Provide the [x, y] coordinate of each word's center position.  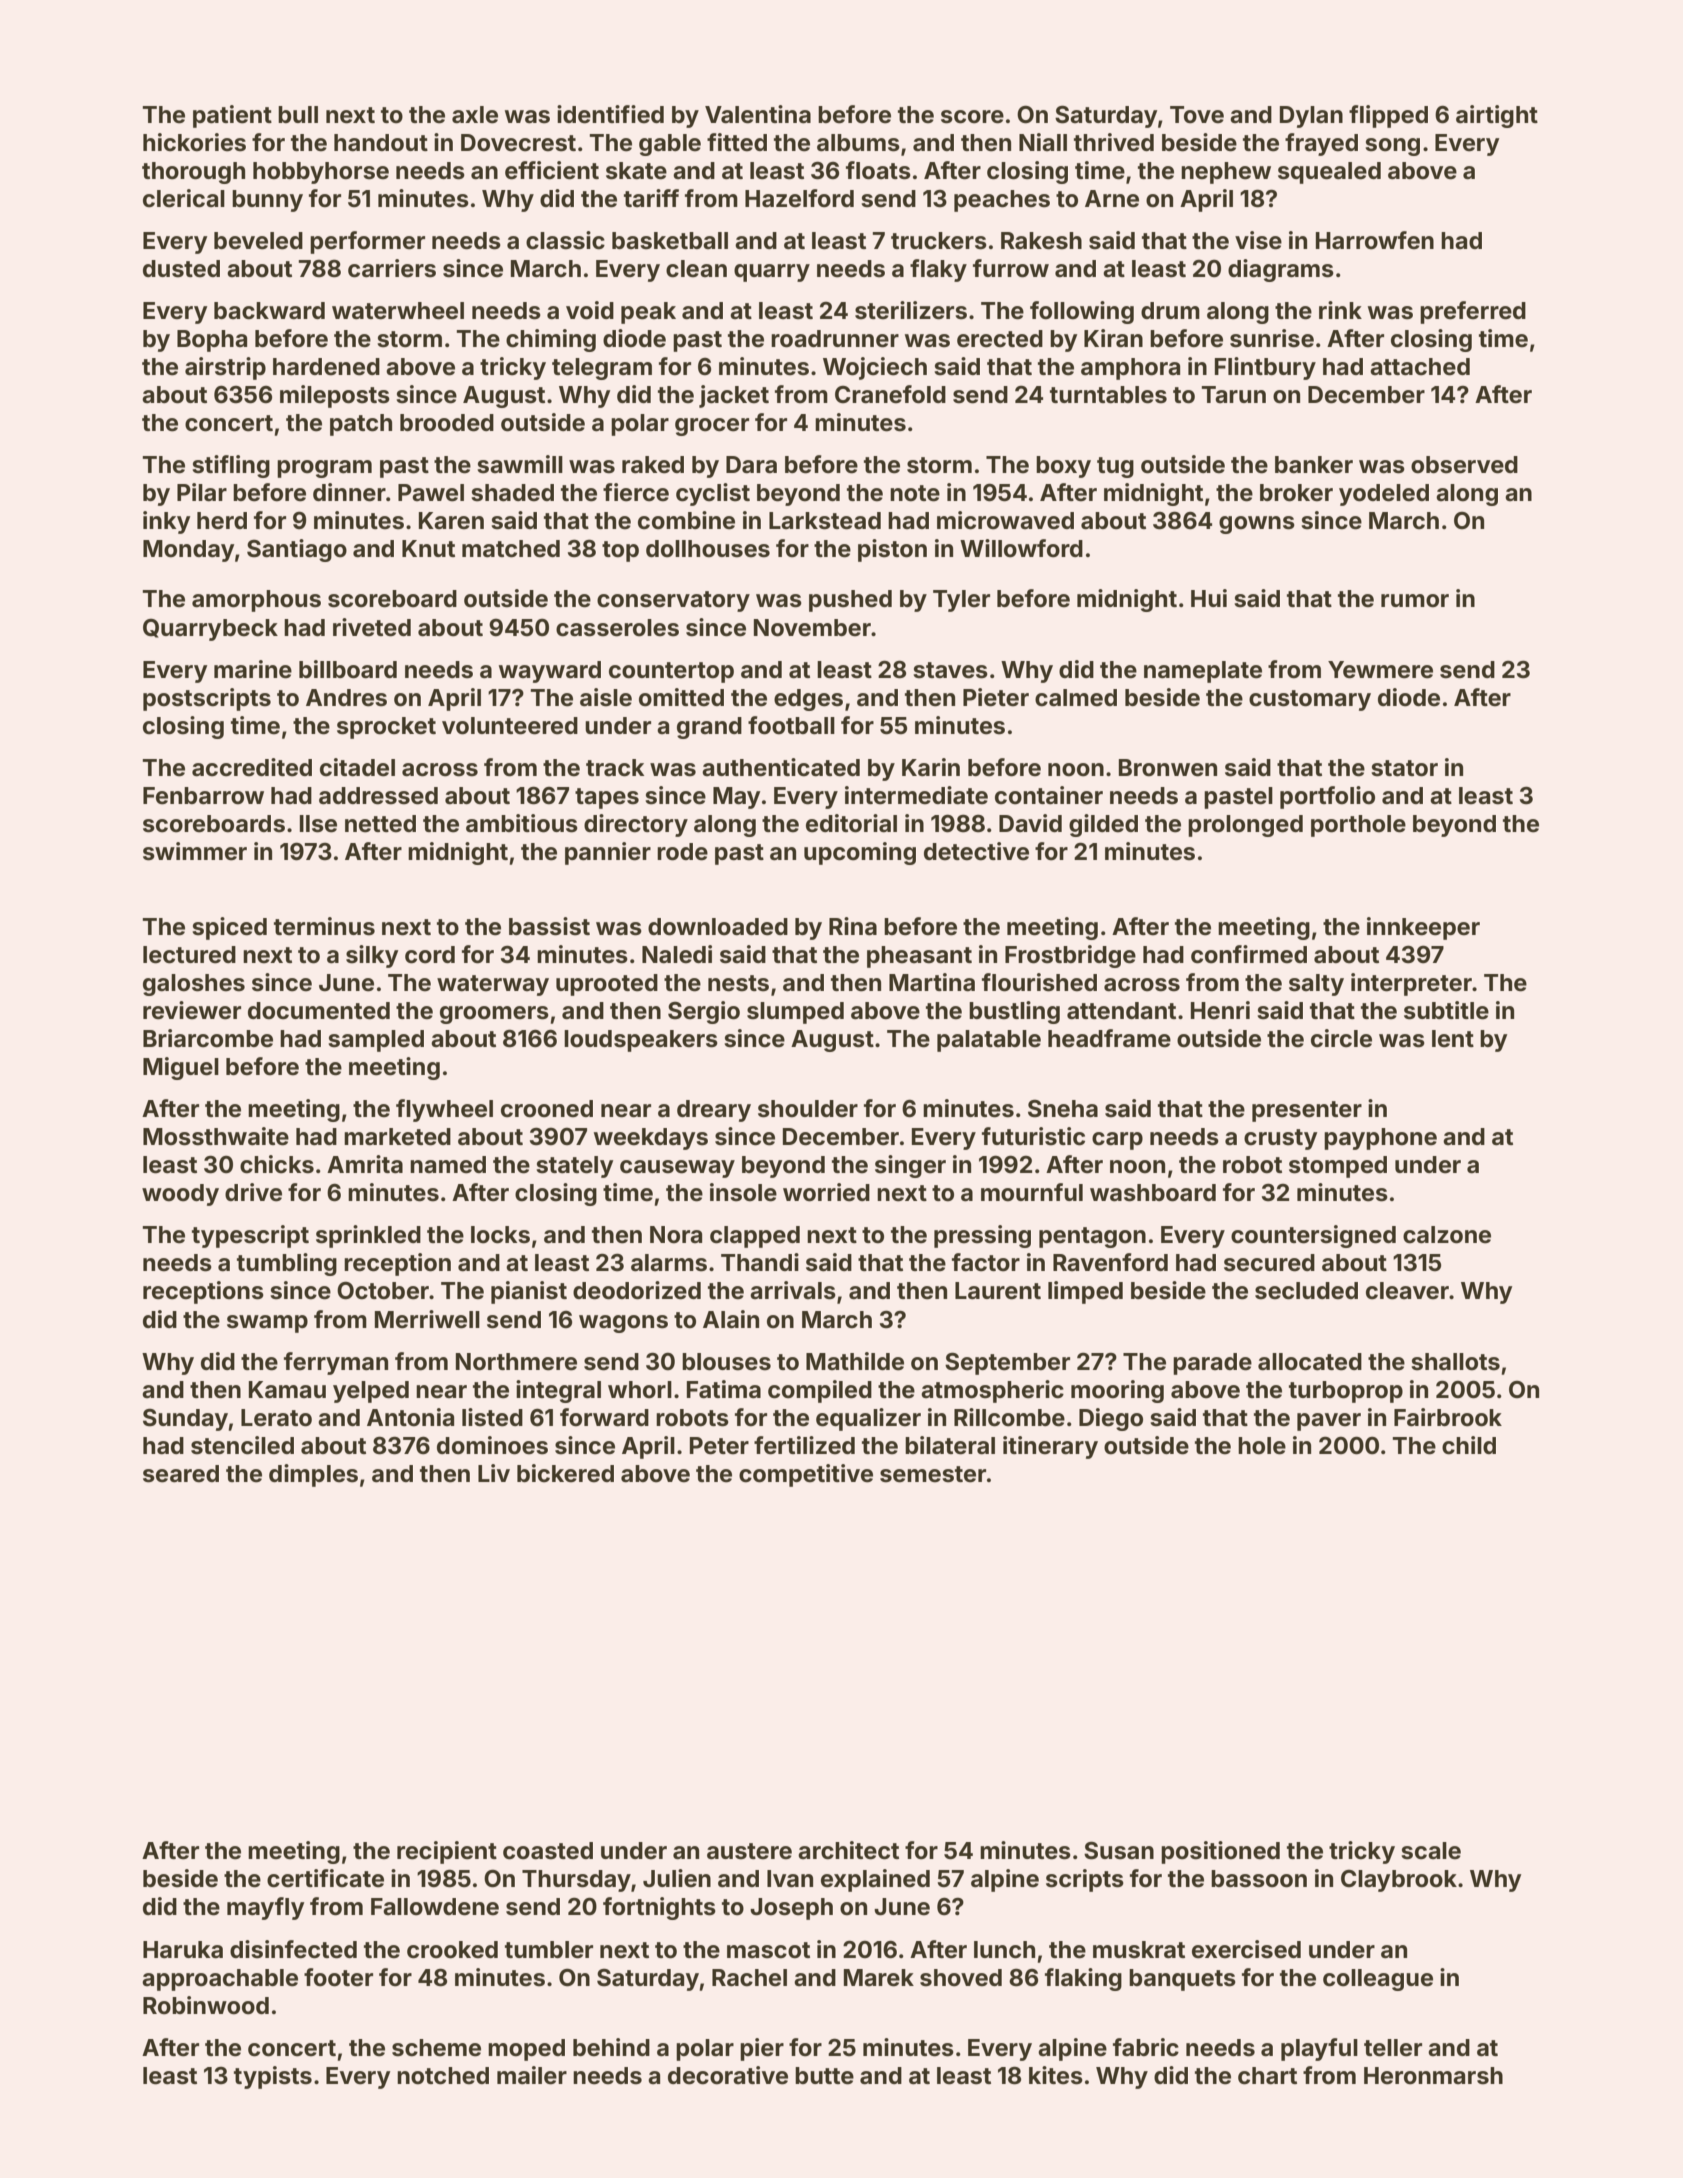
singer [910, 1166]
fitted [737, 142]
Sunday [185, 1420]
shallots [1455, 1362]
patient [232, 116]
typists [273, 2077]
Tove [1197, 115]
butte [824, 2076]
